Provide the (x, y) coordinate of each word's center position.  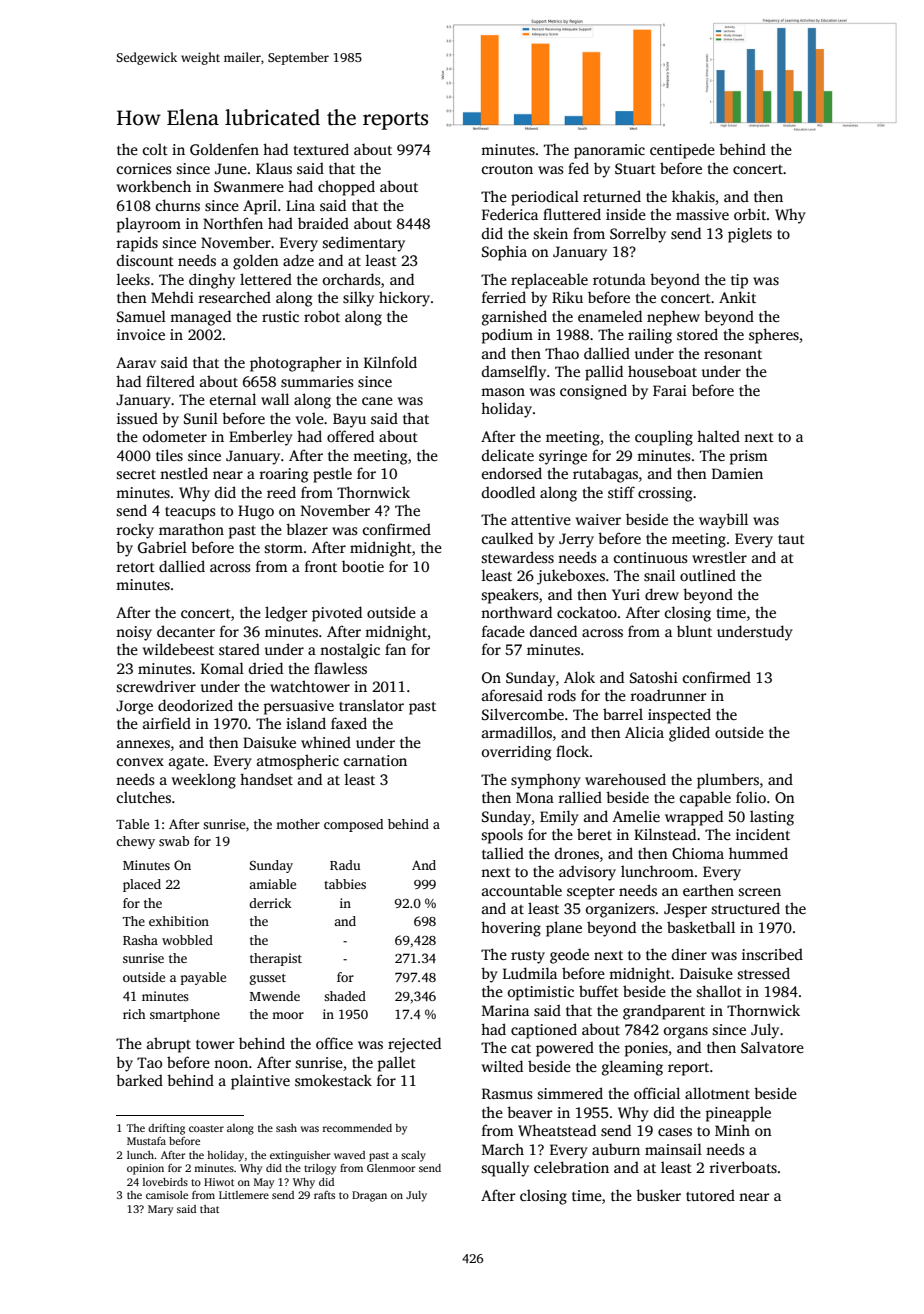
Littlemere (244, 1195)
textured (321, 149)
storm (283, 548)
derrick (270, 903)
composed (353, 825)
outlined (708, 575)
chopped (346, 188)
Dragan (369, 1196)
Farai (670, 390)
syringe (563, 457)
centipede (682, 151)
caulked (507, 538)
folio (751, 797)
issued (137, 418)
